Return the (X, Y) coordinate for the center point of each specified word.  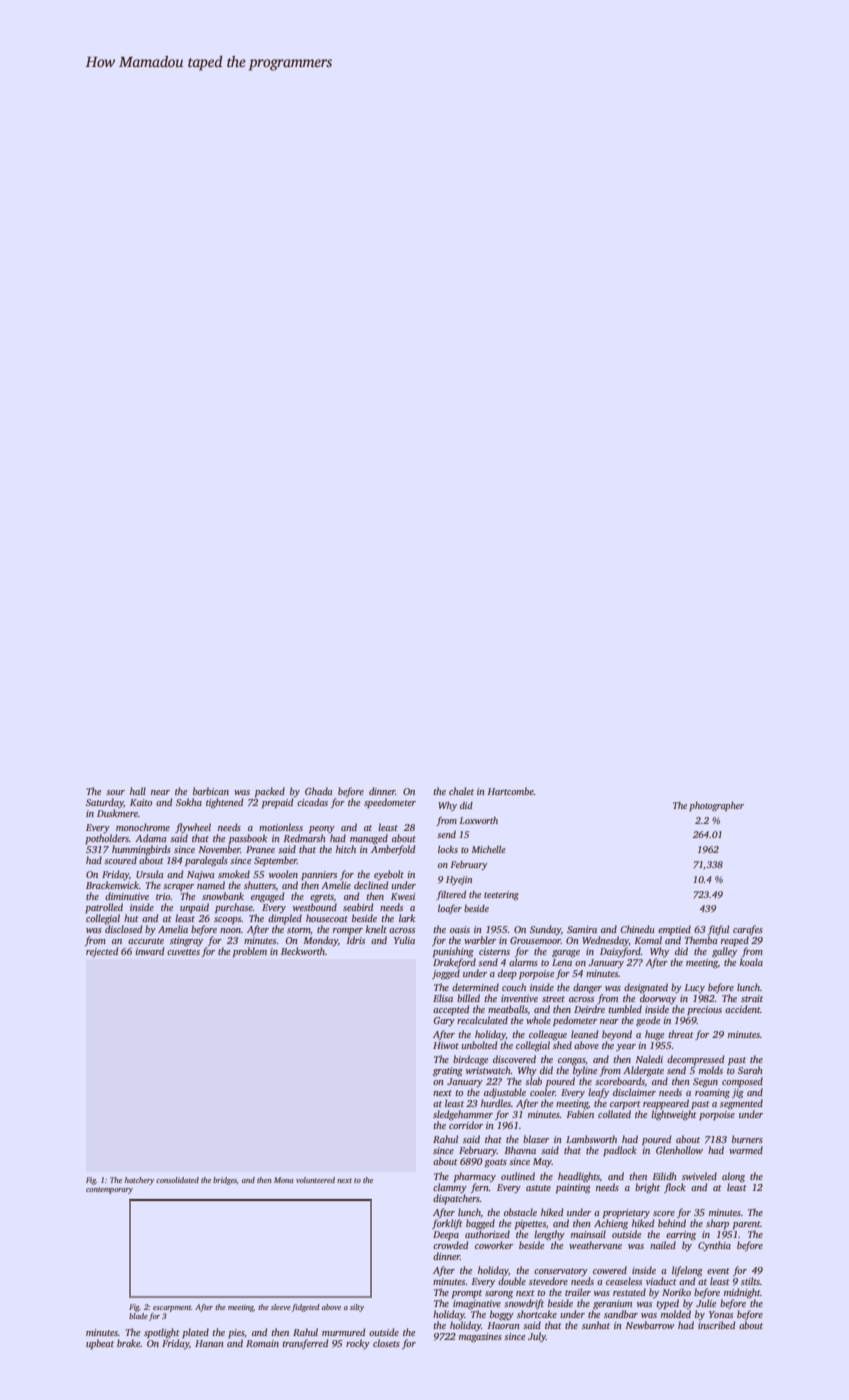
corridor (466, 1125)
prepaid (278, 803)
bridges (225, 1181)
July (537, 1337)
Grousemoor (535, 940)
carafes (748, 930)
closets (386, 1343)
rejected (102, 952)
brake (129, 1343)
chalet (461, 791)
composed (742, 1082)
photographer (716, 806)
